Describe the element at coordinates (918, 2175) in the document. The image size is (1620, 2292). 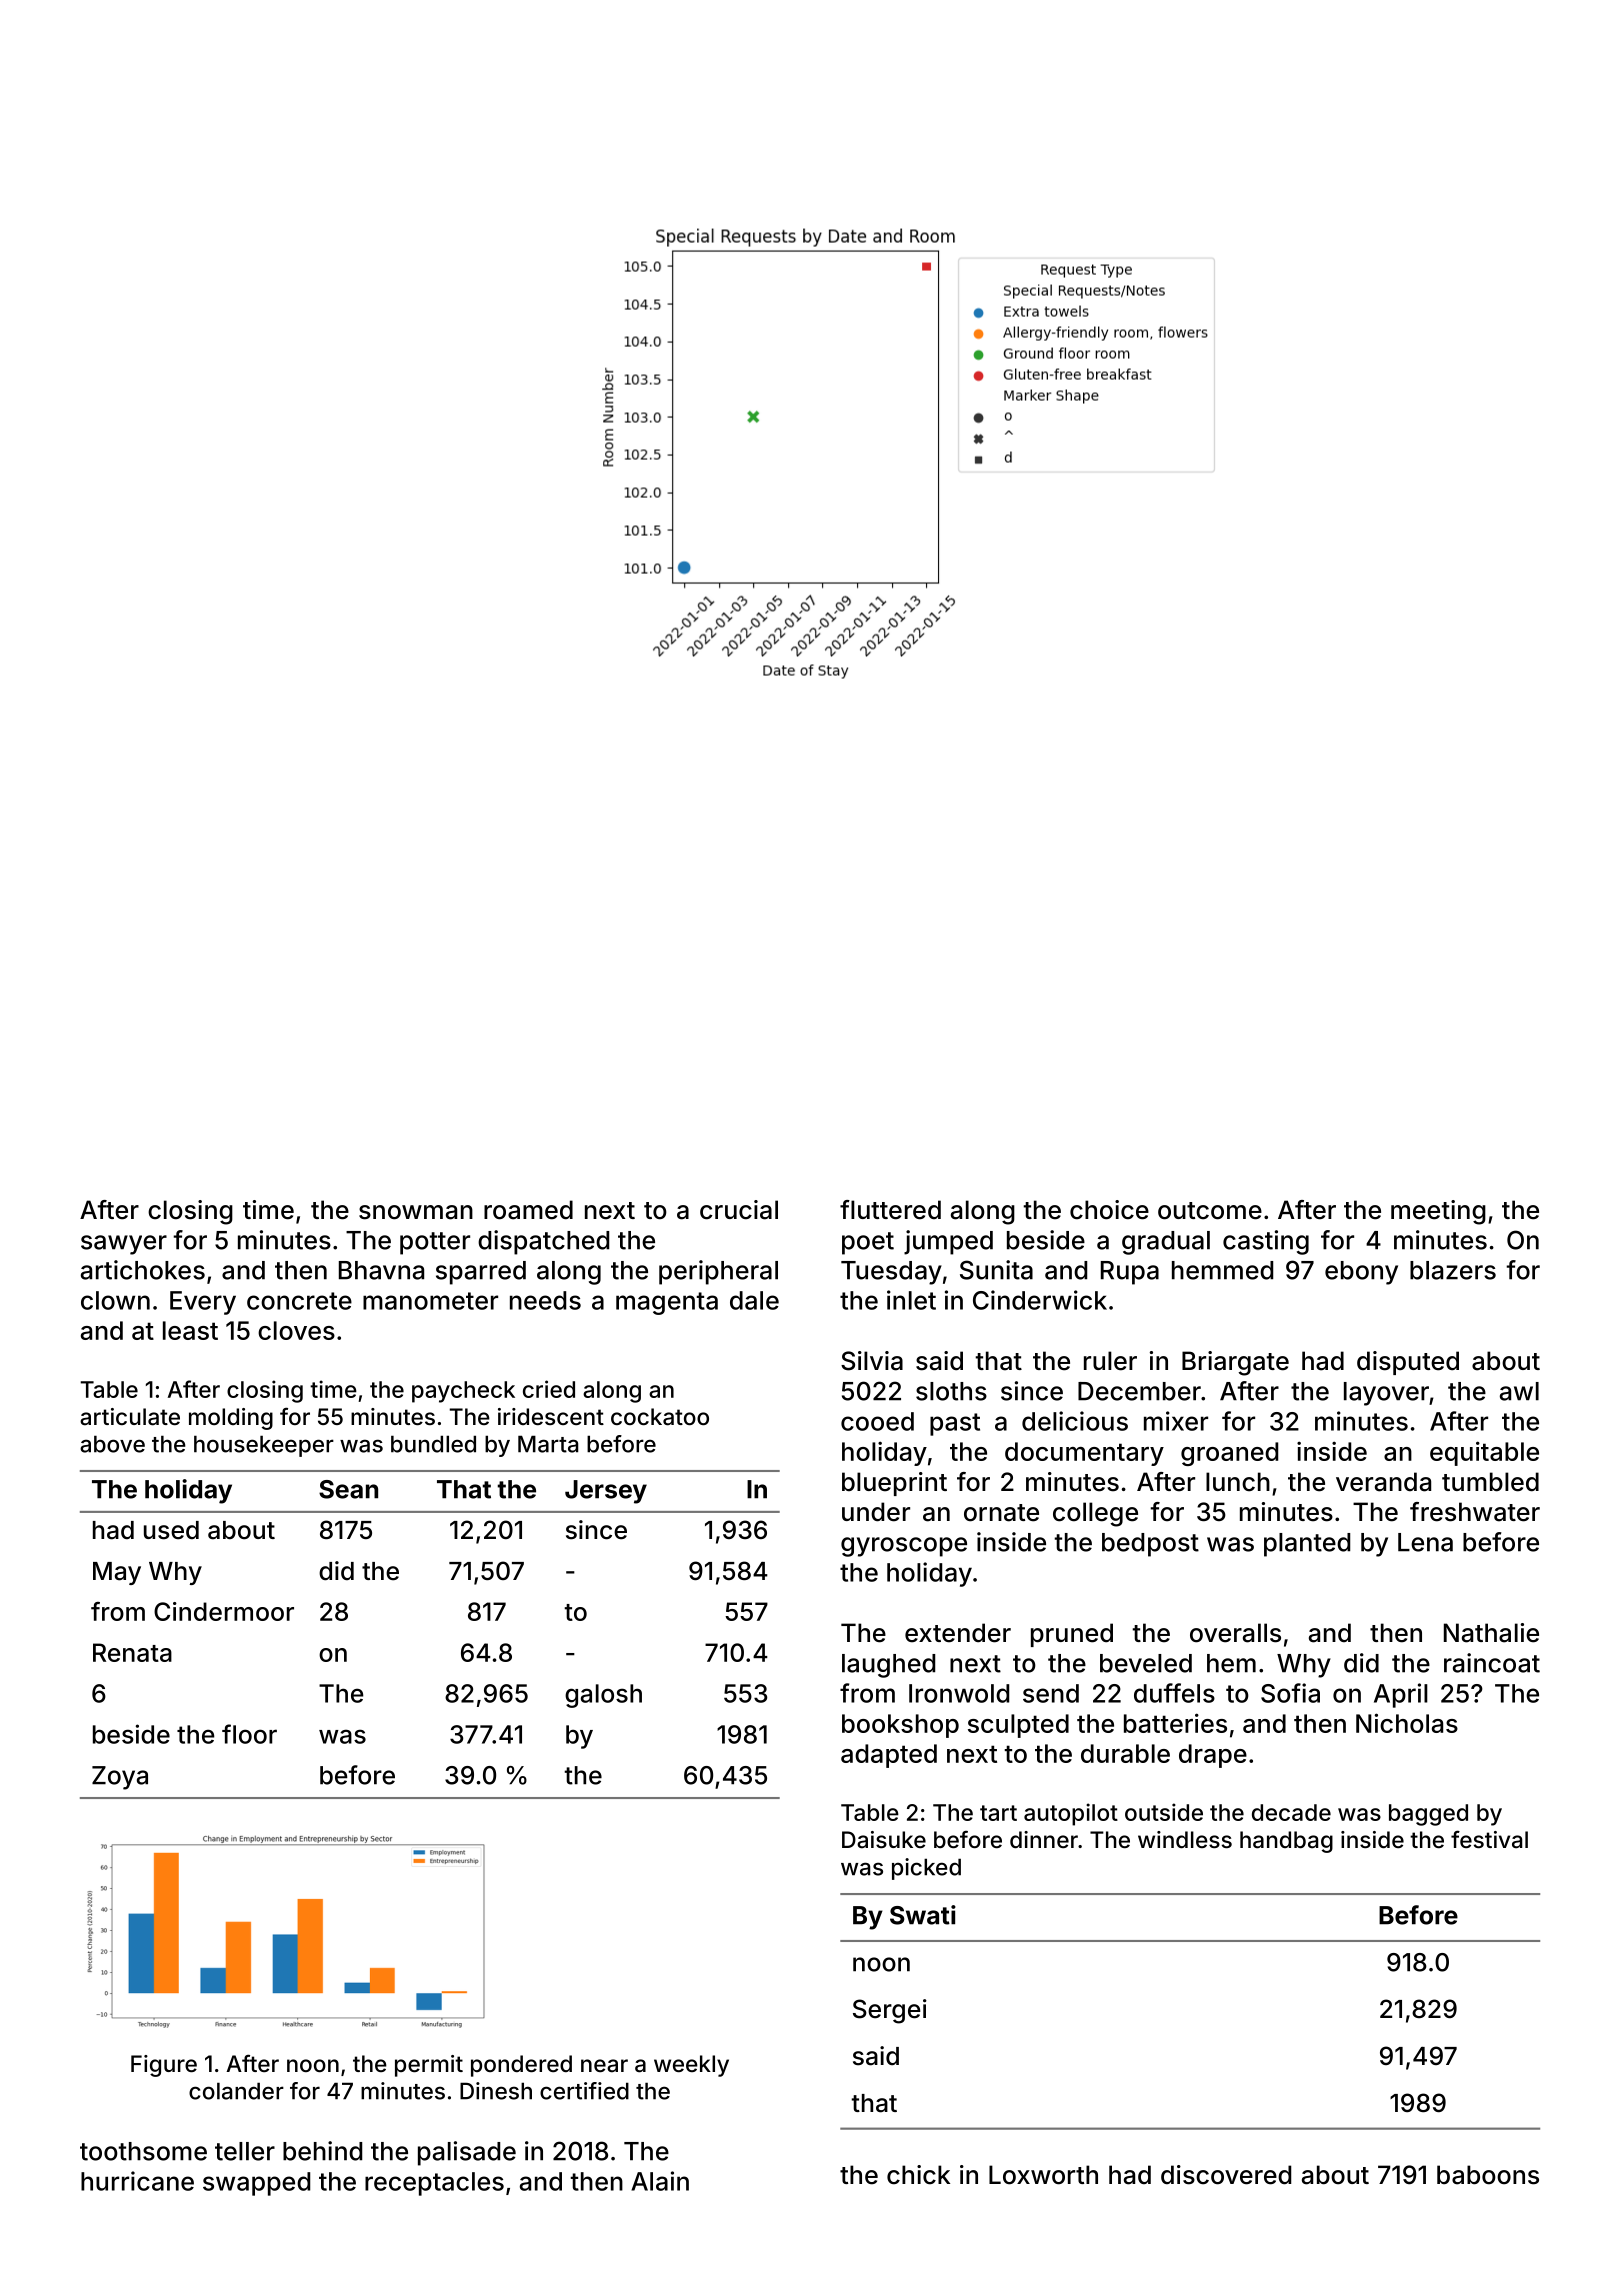
I see `chick` at that location.
